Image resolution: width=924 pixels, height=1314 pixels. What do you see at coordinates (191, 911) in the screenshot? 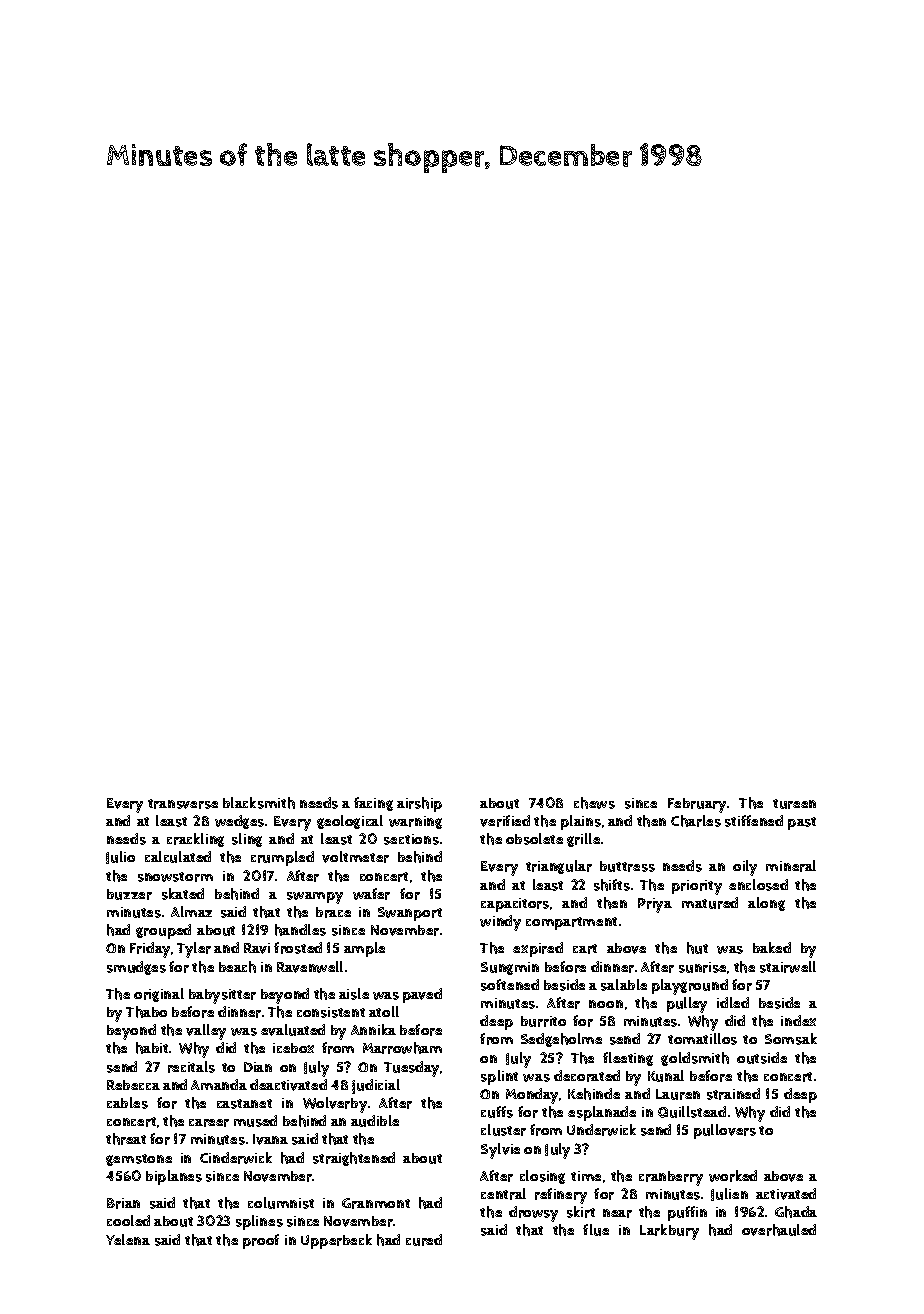
I see `Almaz` at bounding box center [191, 911].
